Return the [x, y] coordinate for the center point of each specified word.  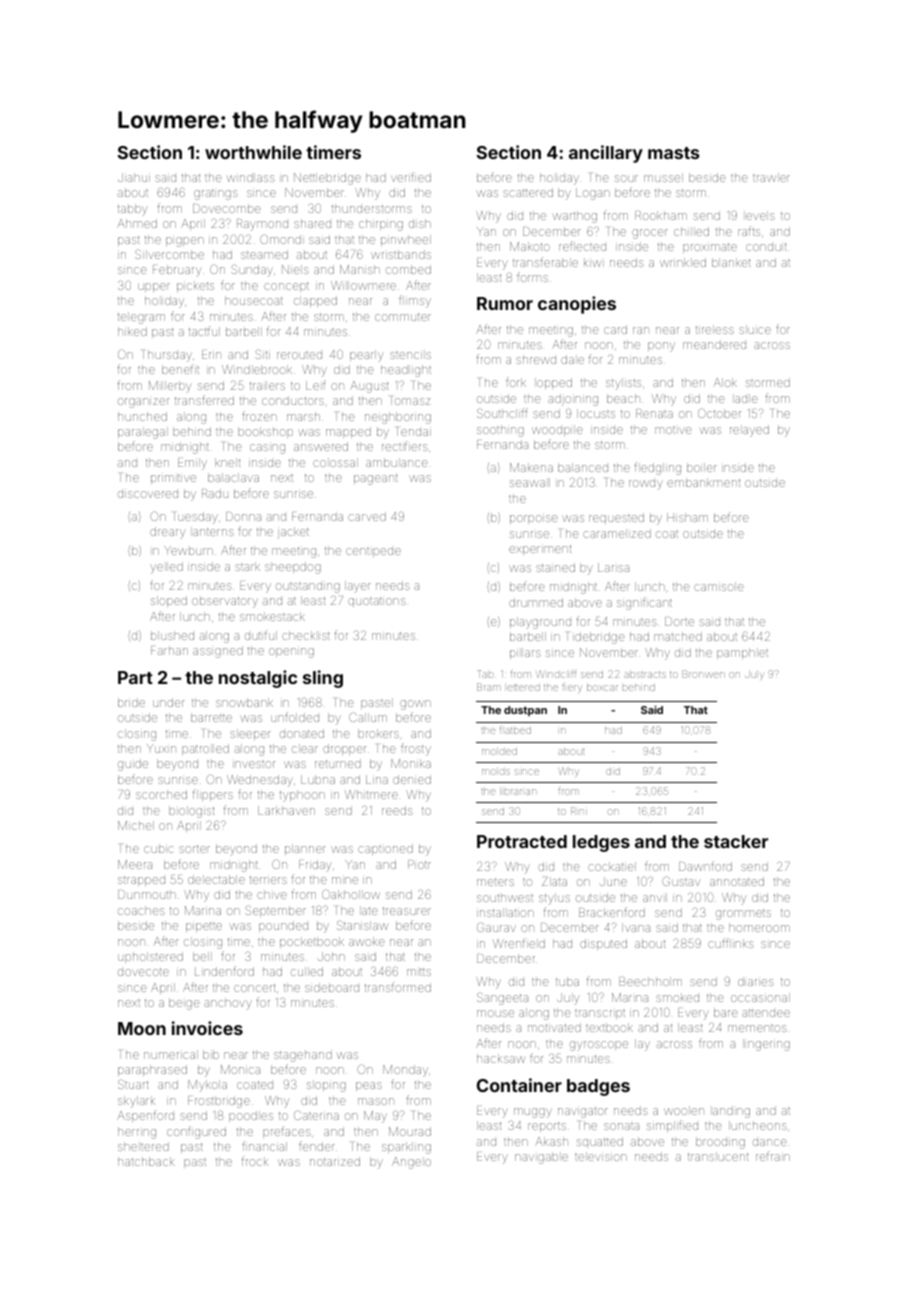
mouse [495, 1013]
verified [411, 177]
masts [673, 153]
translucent [718, 1156]
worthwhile [253, 152]
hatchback [146, 1161]
